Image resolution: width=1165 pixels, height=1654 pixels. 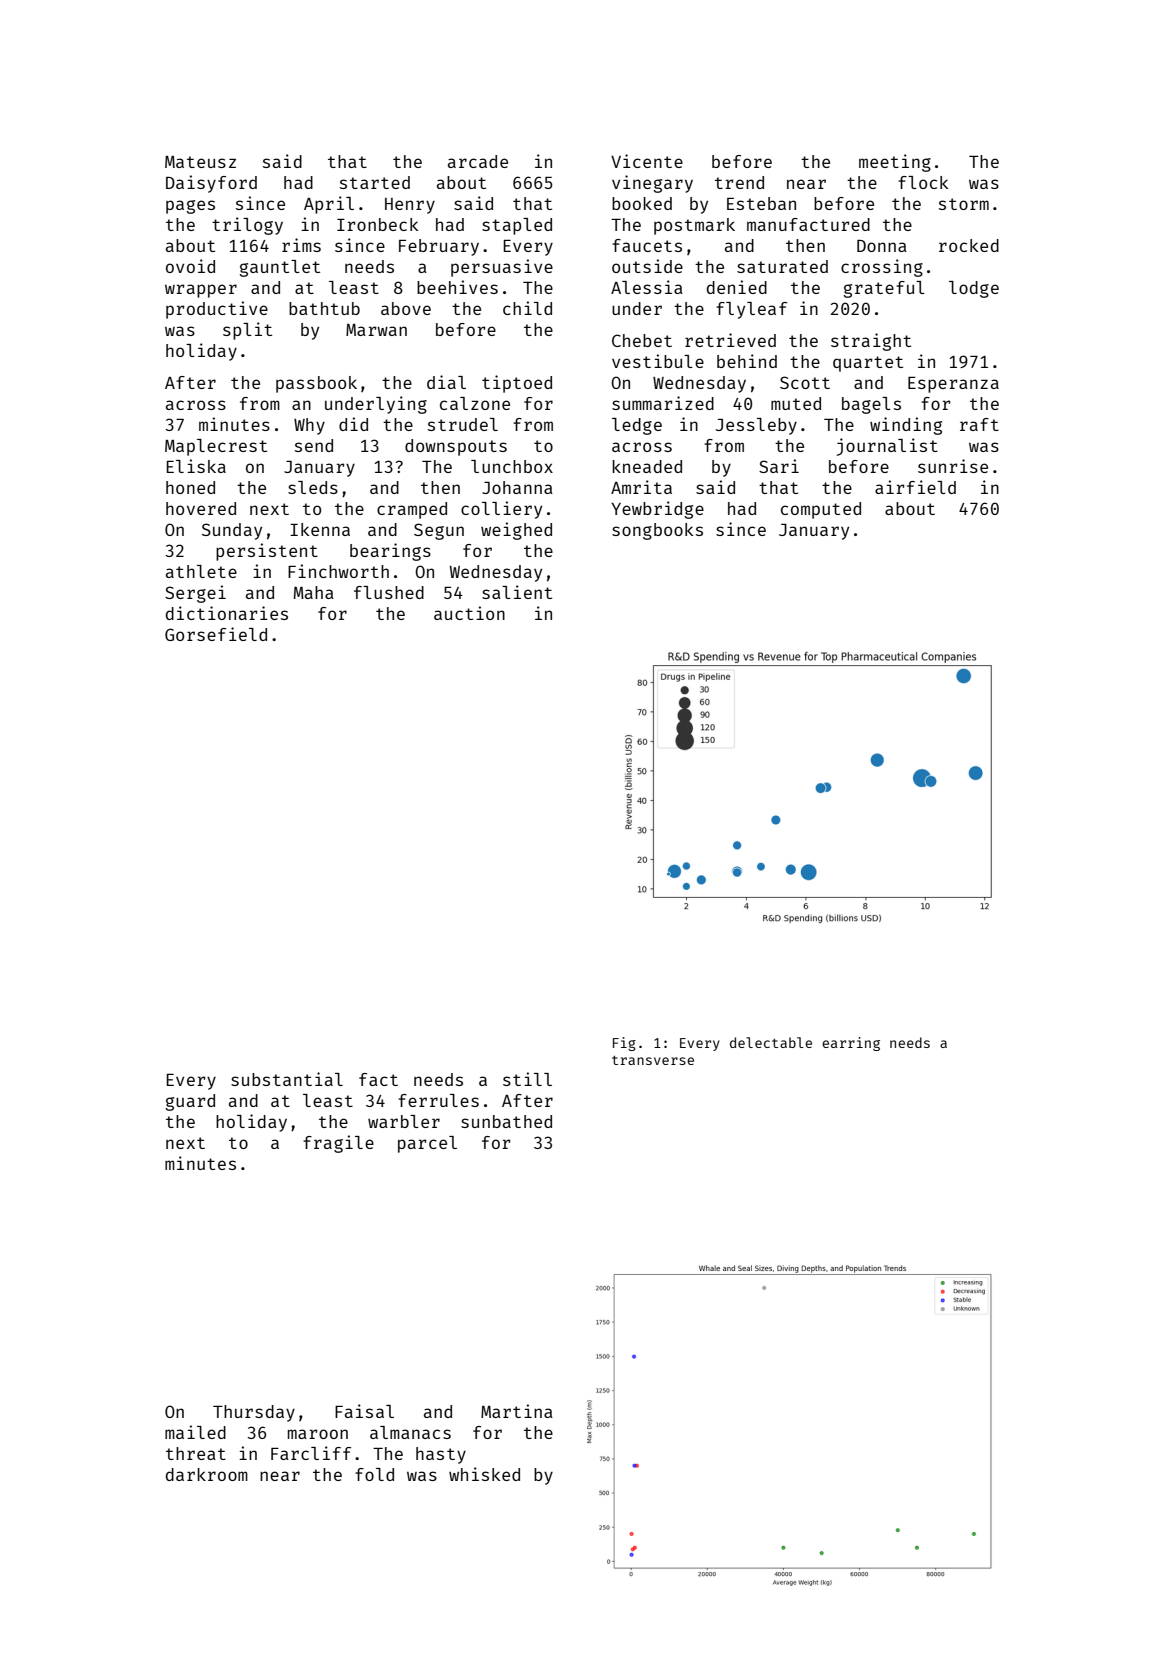 What do you see at coordinates (200, 162) in the page?
I see `Mateusz` at bounding box center [200, 162].
